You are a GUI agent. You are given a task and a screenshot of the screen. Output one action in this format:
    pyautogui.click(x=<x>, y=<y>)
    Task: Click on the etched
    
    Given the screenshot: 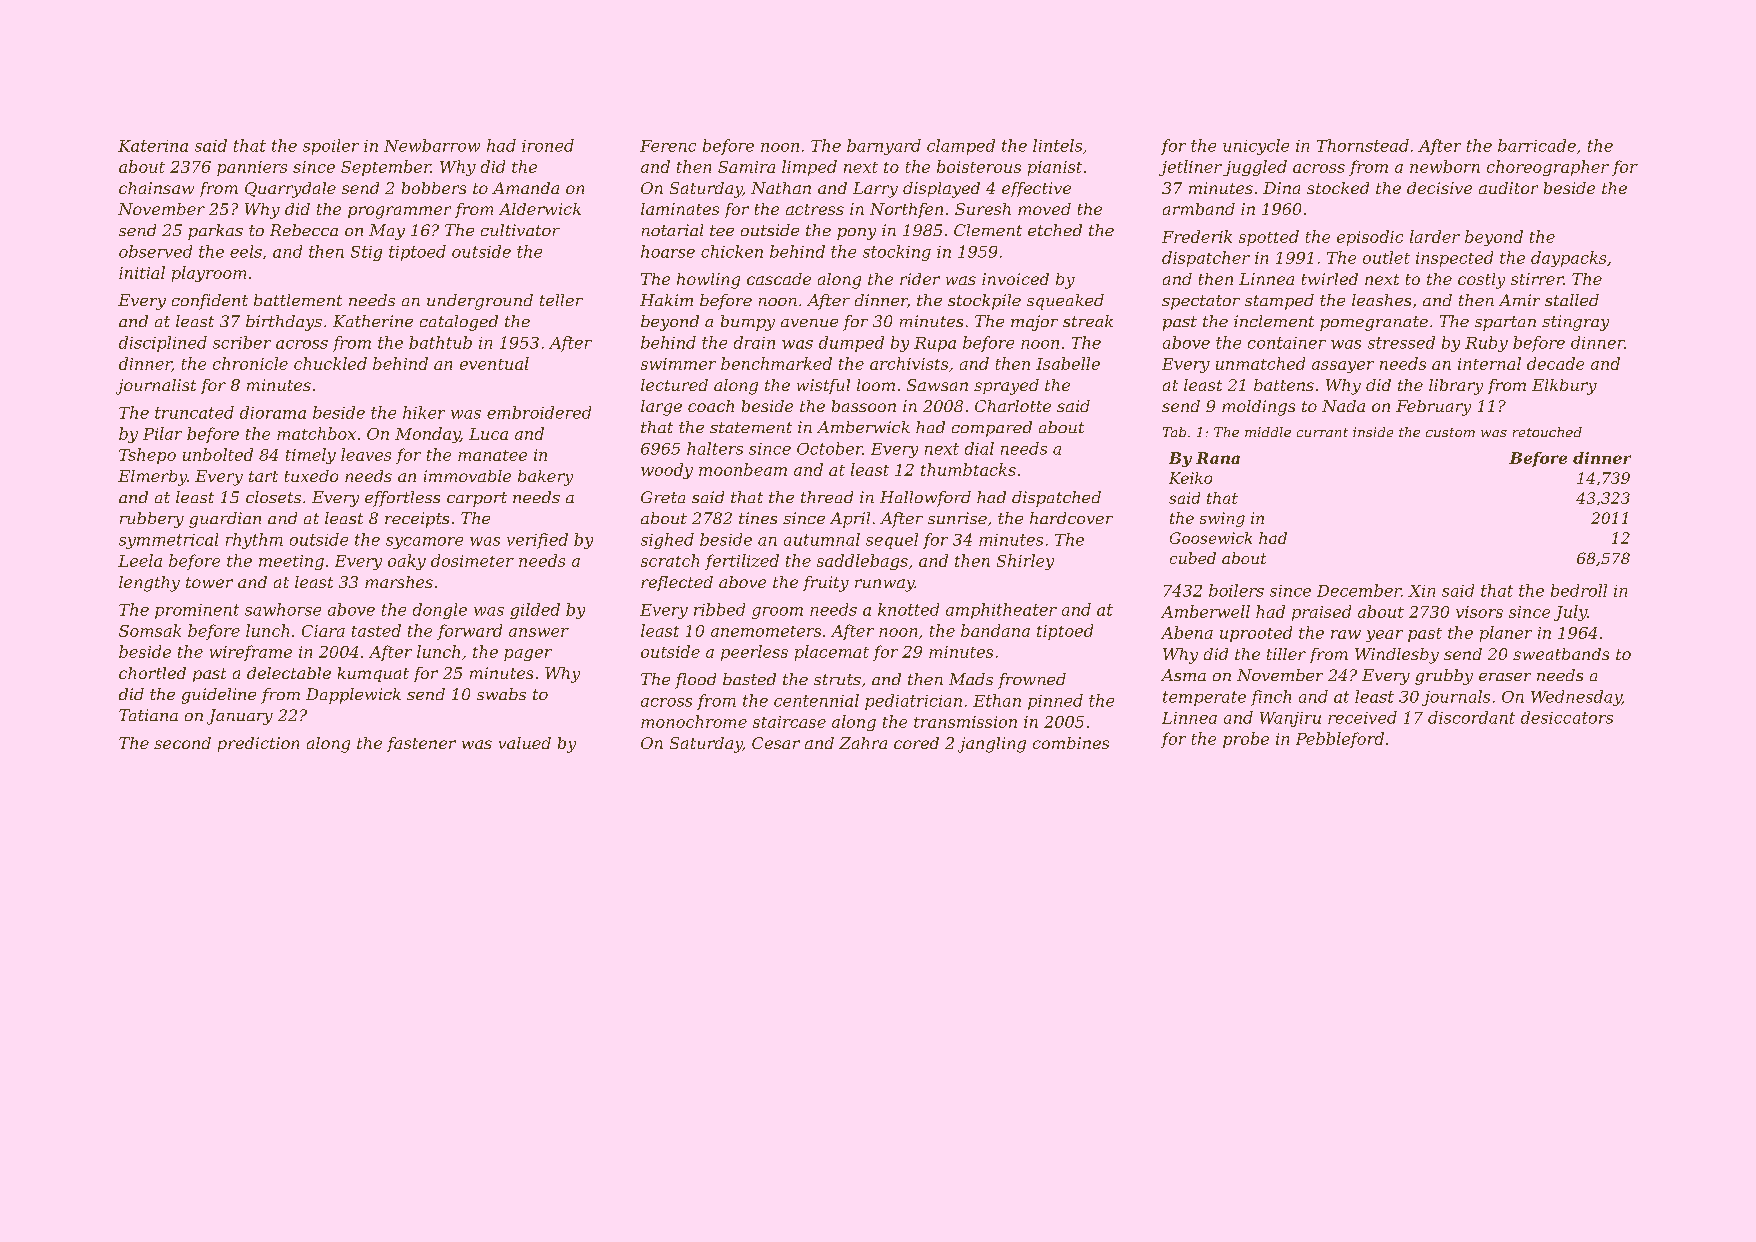 What is the action you would take?
    pyautogui.click(x=1055, y=230)
